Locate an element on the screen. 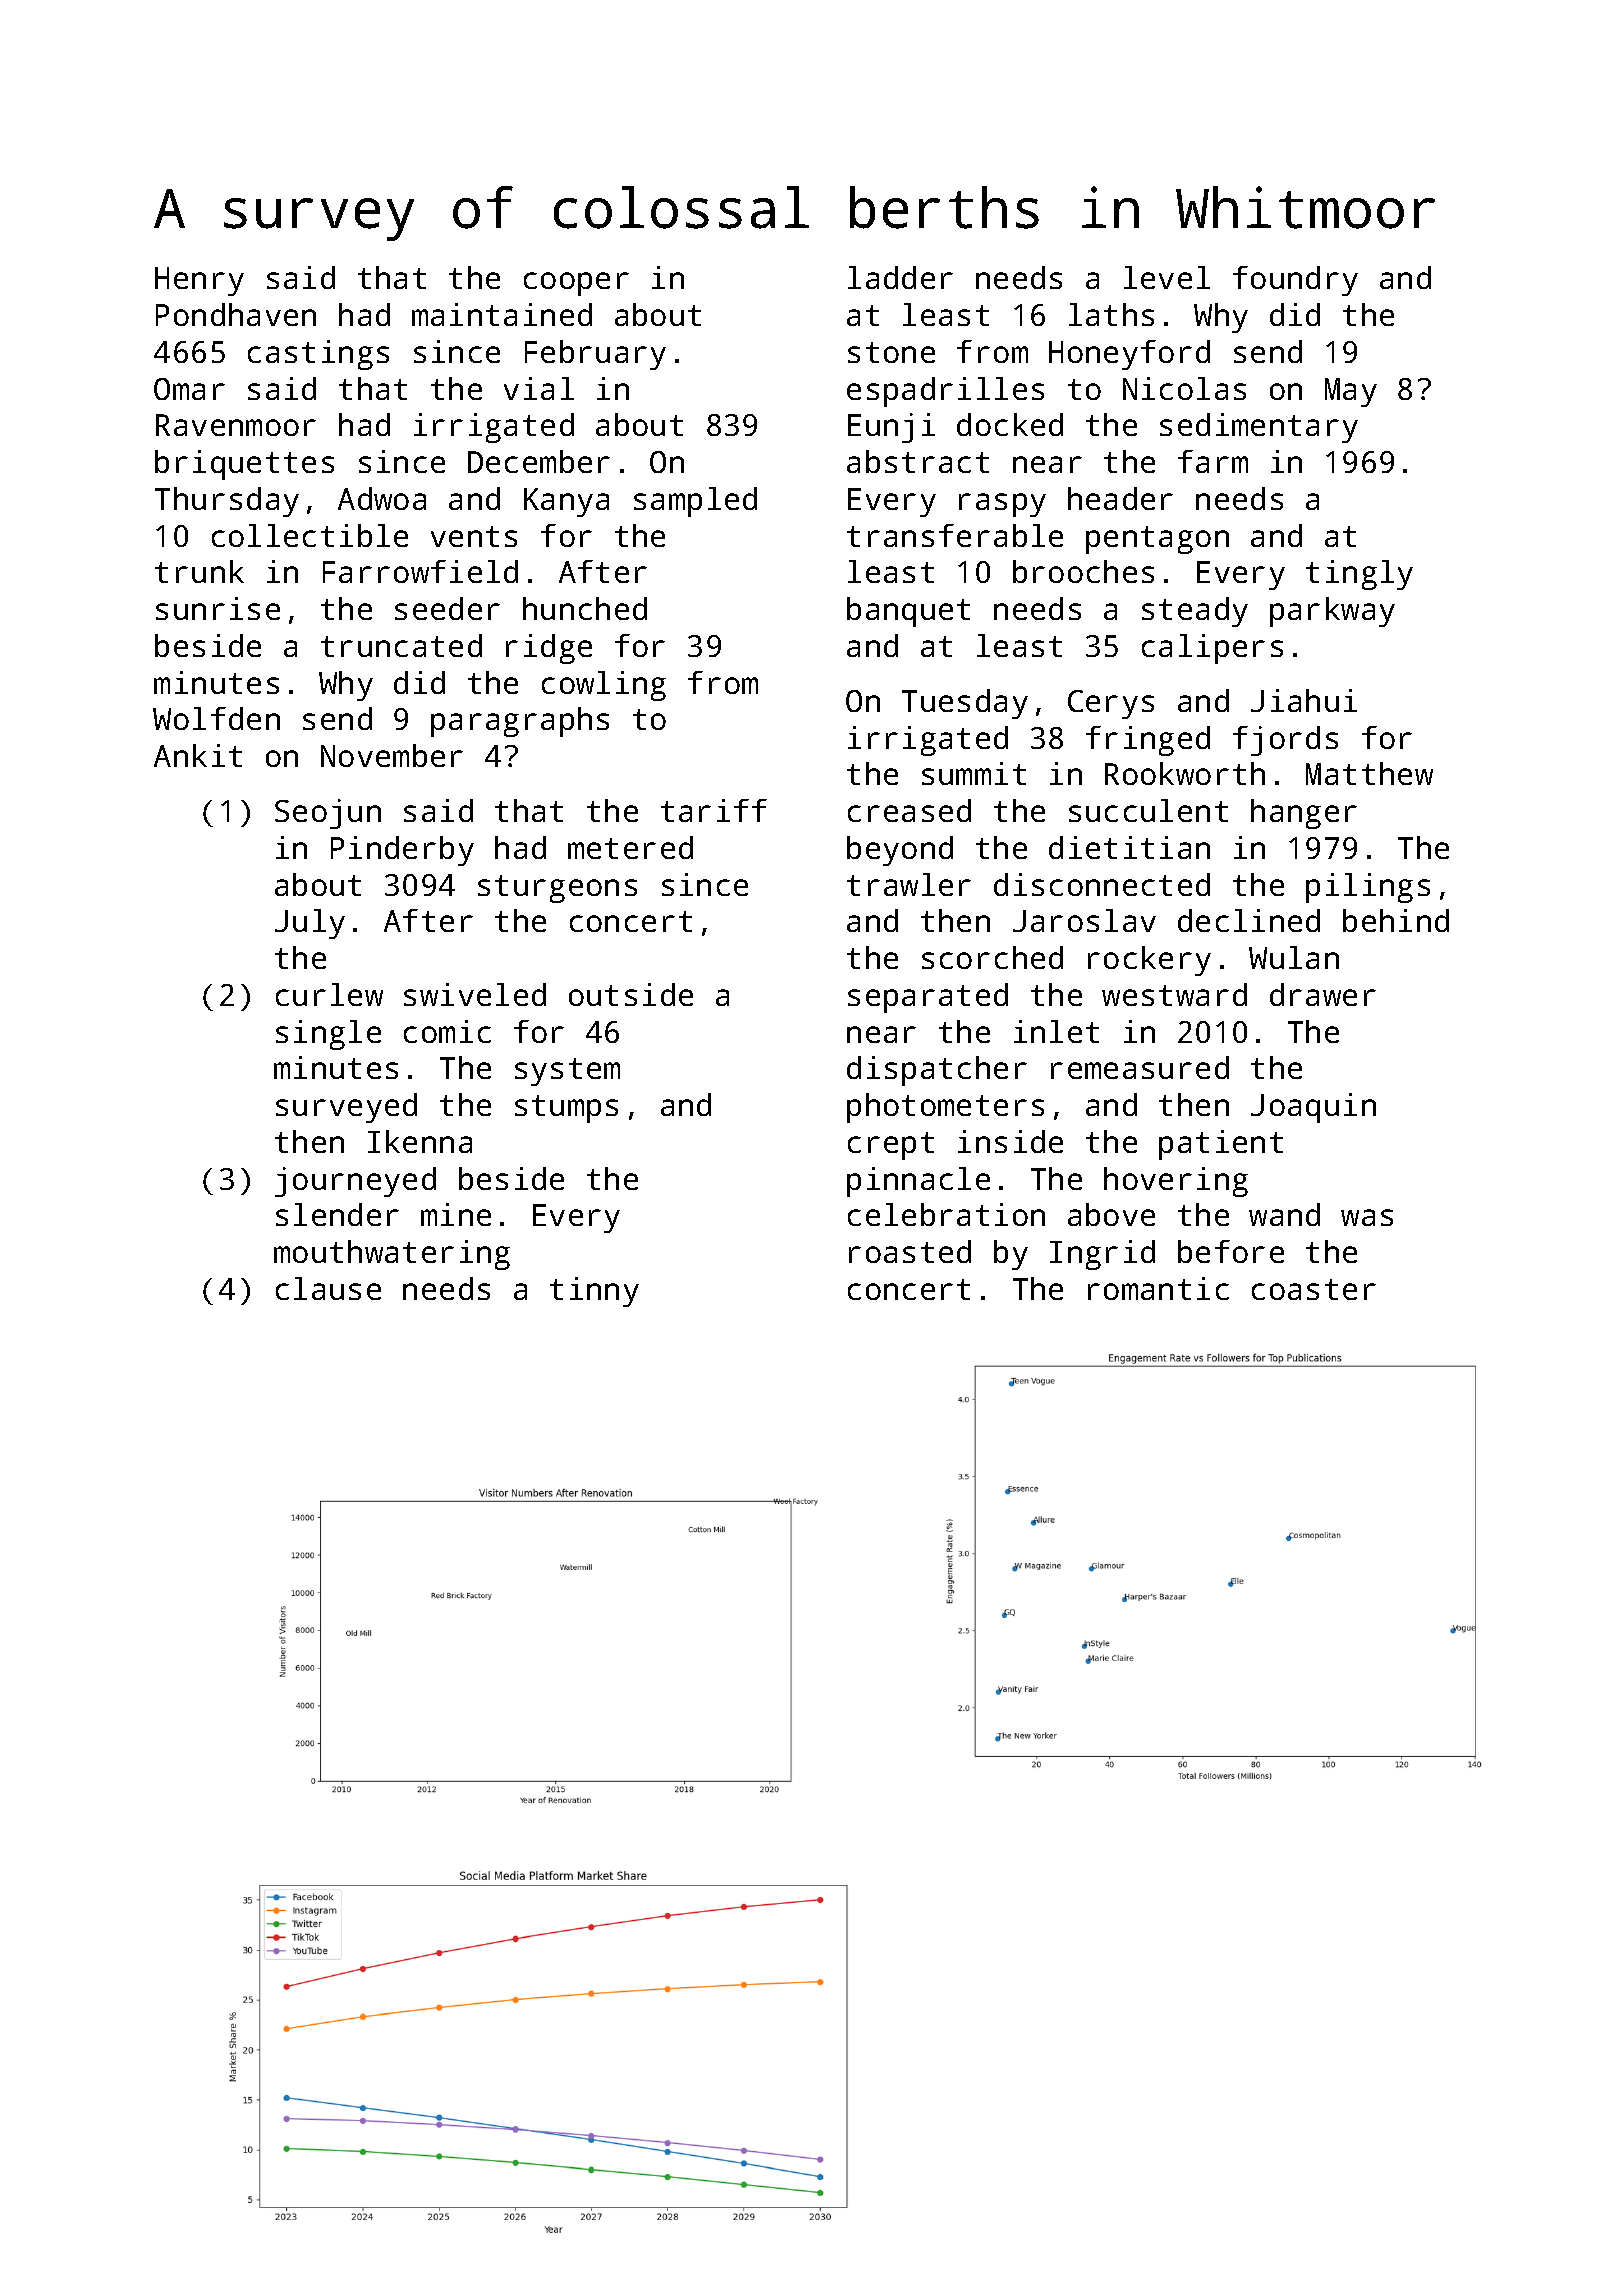 This screenshot has width=1620, height=2292. Ikenna is located at coordinates (420, 1141).
